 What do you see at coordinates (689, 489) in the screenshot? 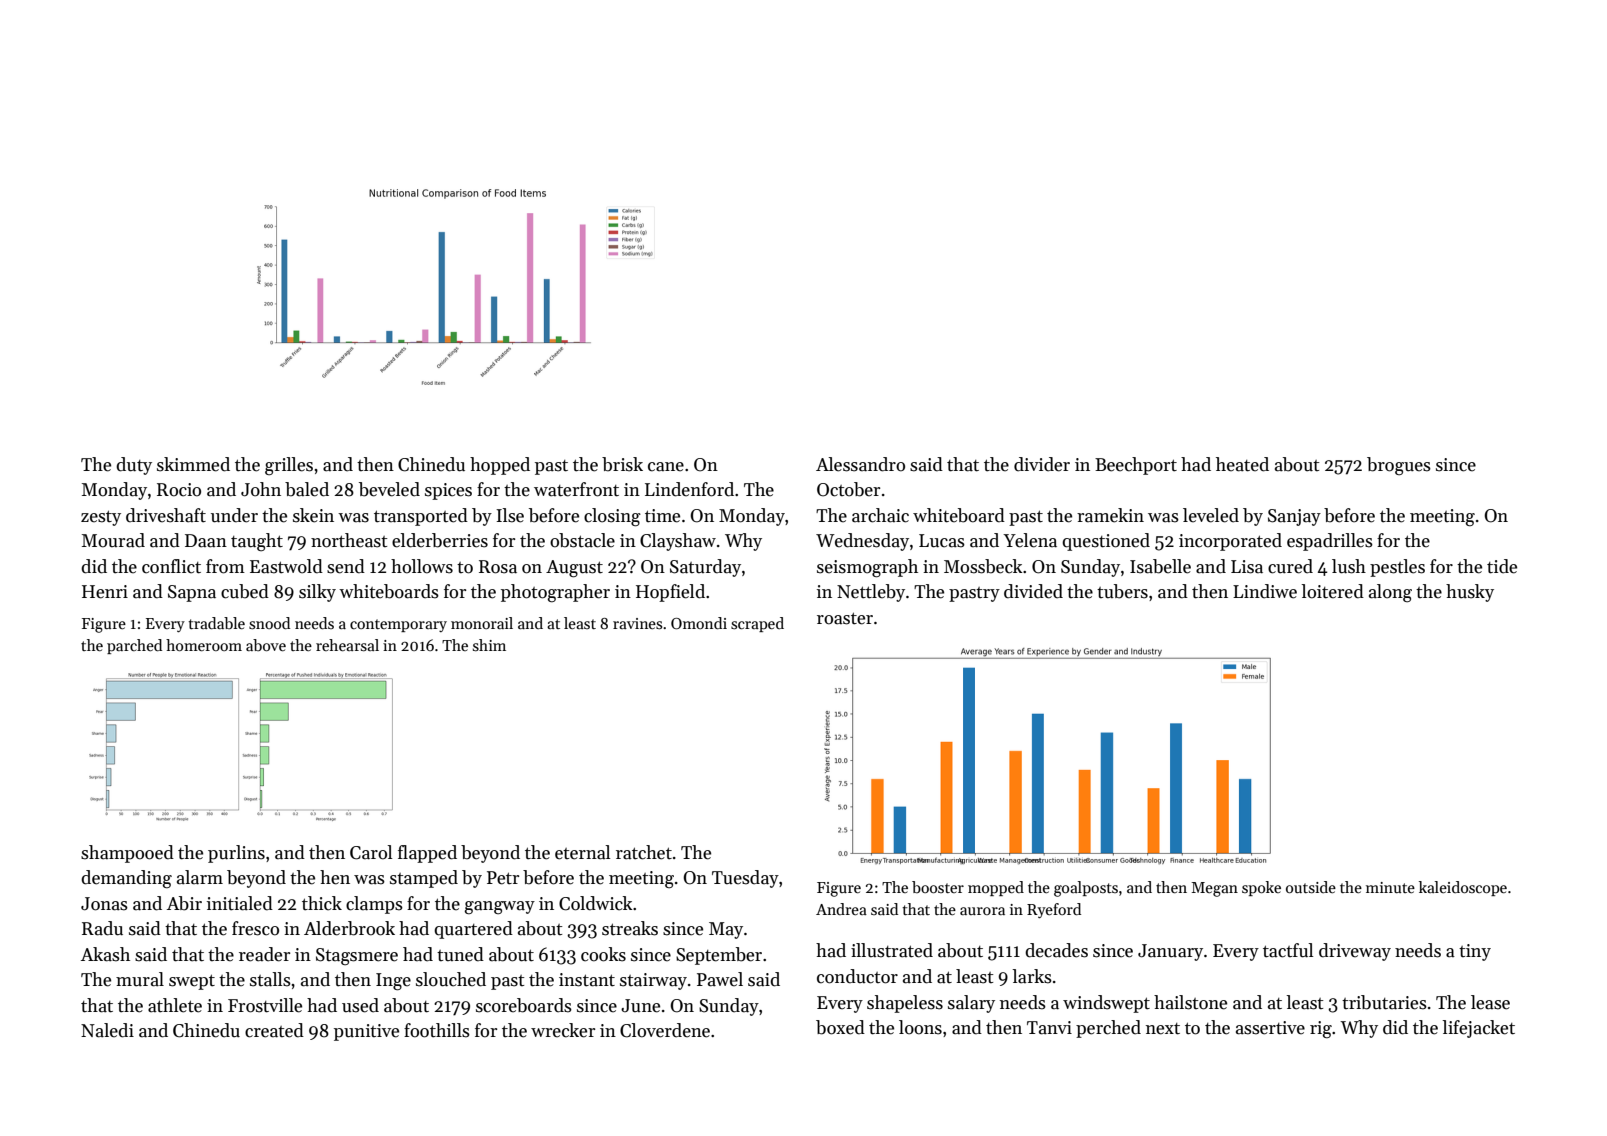
I see `Lindenford` at bounding box center [689, 489].
